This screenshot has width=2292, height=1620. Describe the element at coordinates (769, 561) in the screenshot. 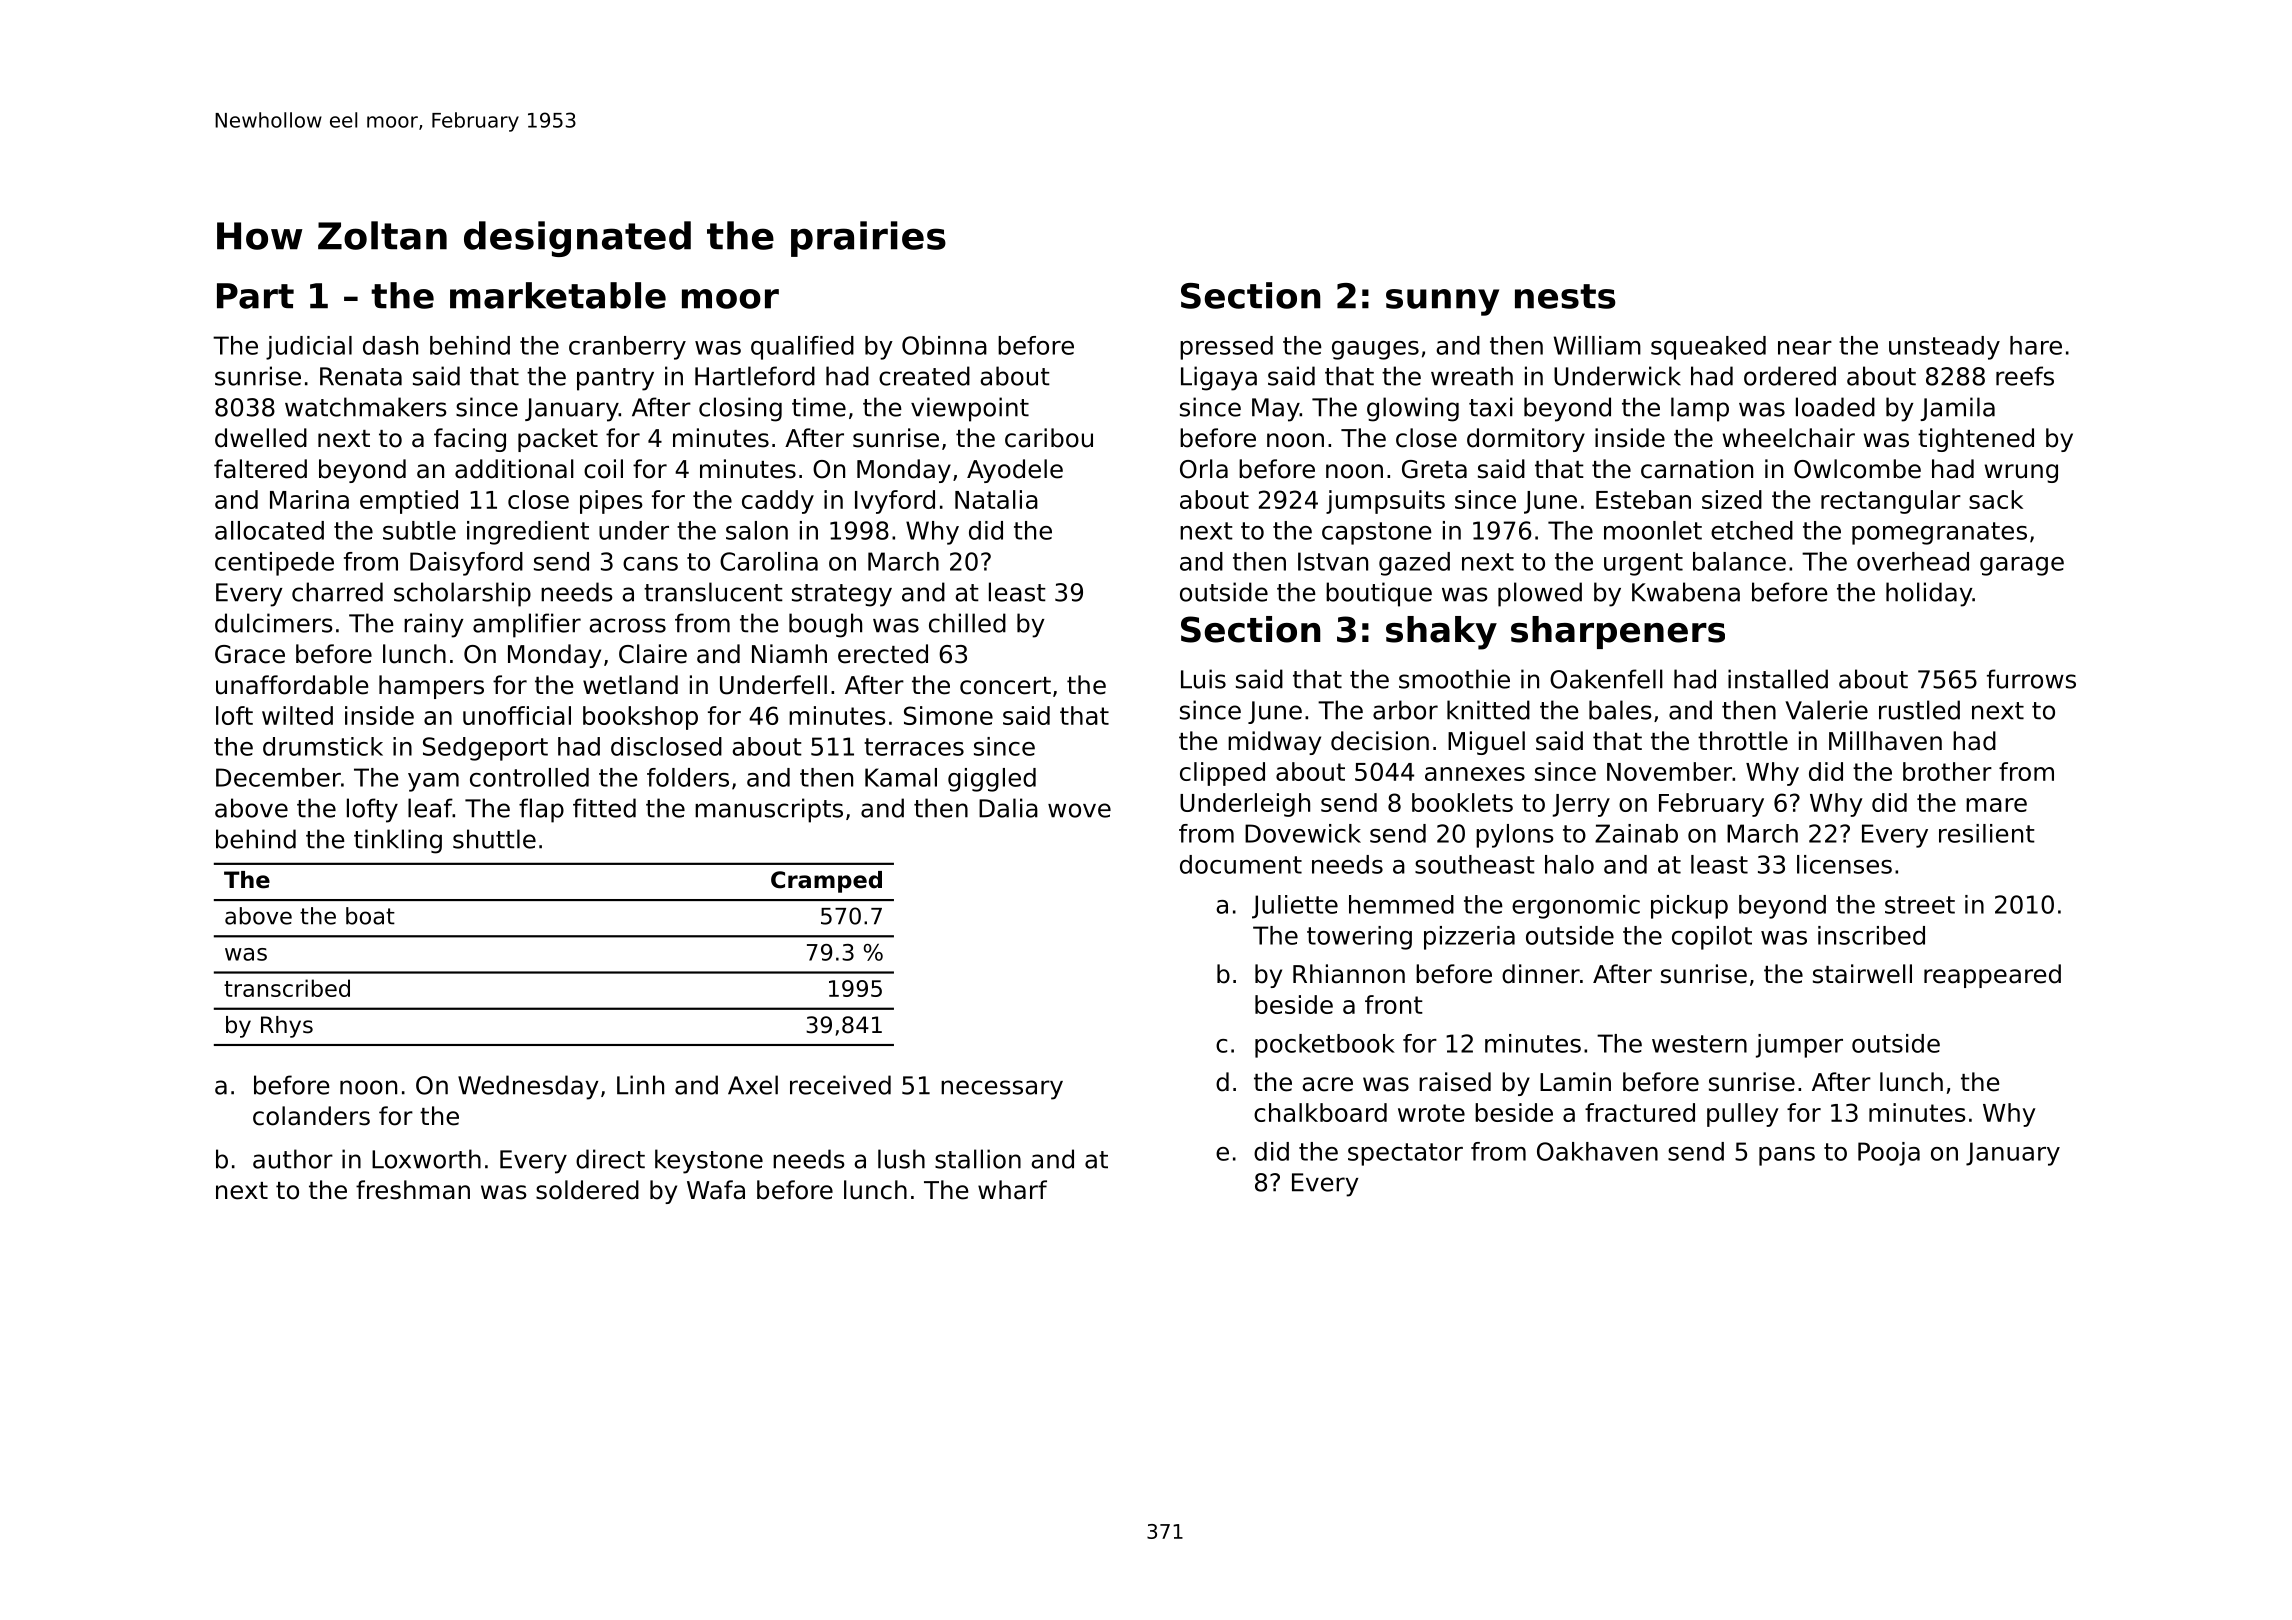

I see `Carolina` at that location.
